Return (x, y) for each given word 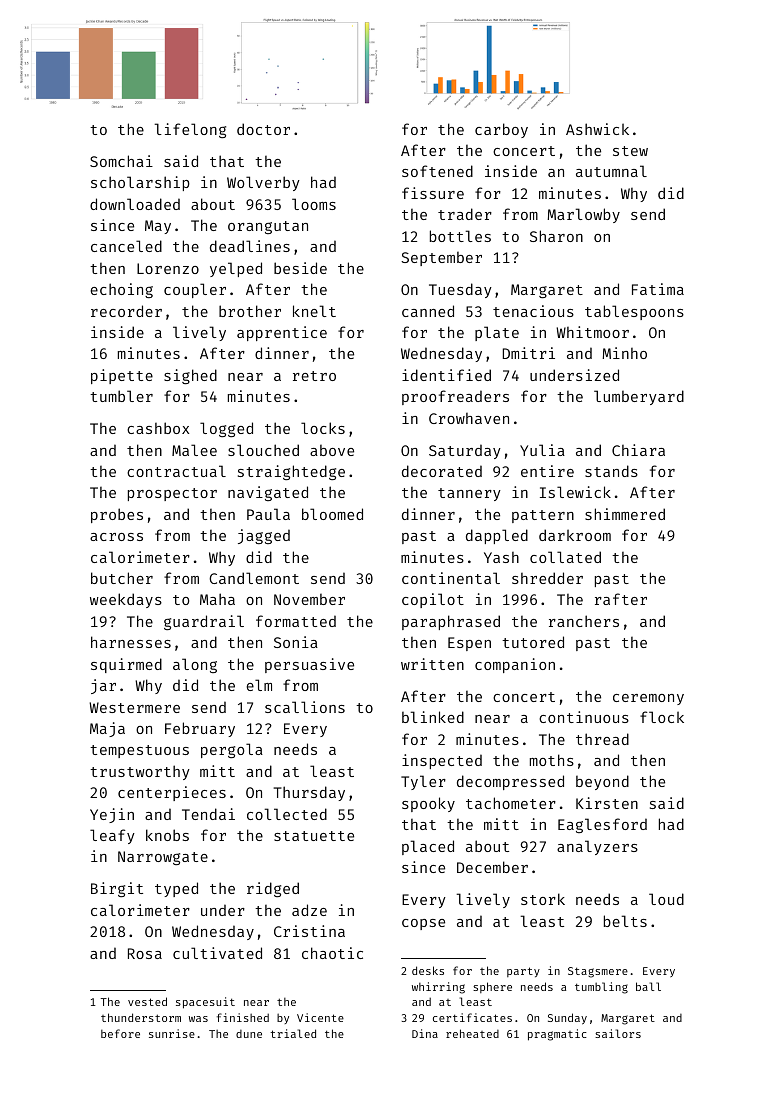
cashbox (158, 428)
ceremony (648, 699)
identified (446, 375)
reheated (472, 1033)
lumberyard (639, 397)
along (195, 665)
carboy (501, 130)
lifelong (190, 130)
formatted (296, 621)
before (120, 1033)
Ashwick (597, 129)
